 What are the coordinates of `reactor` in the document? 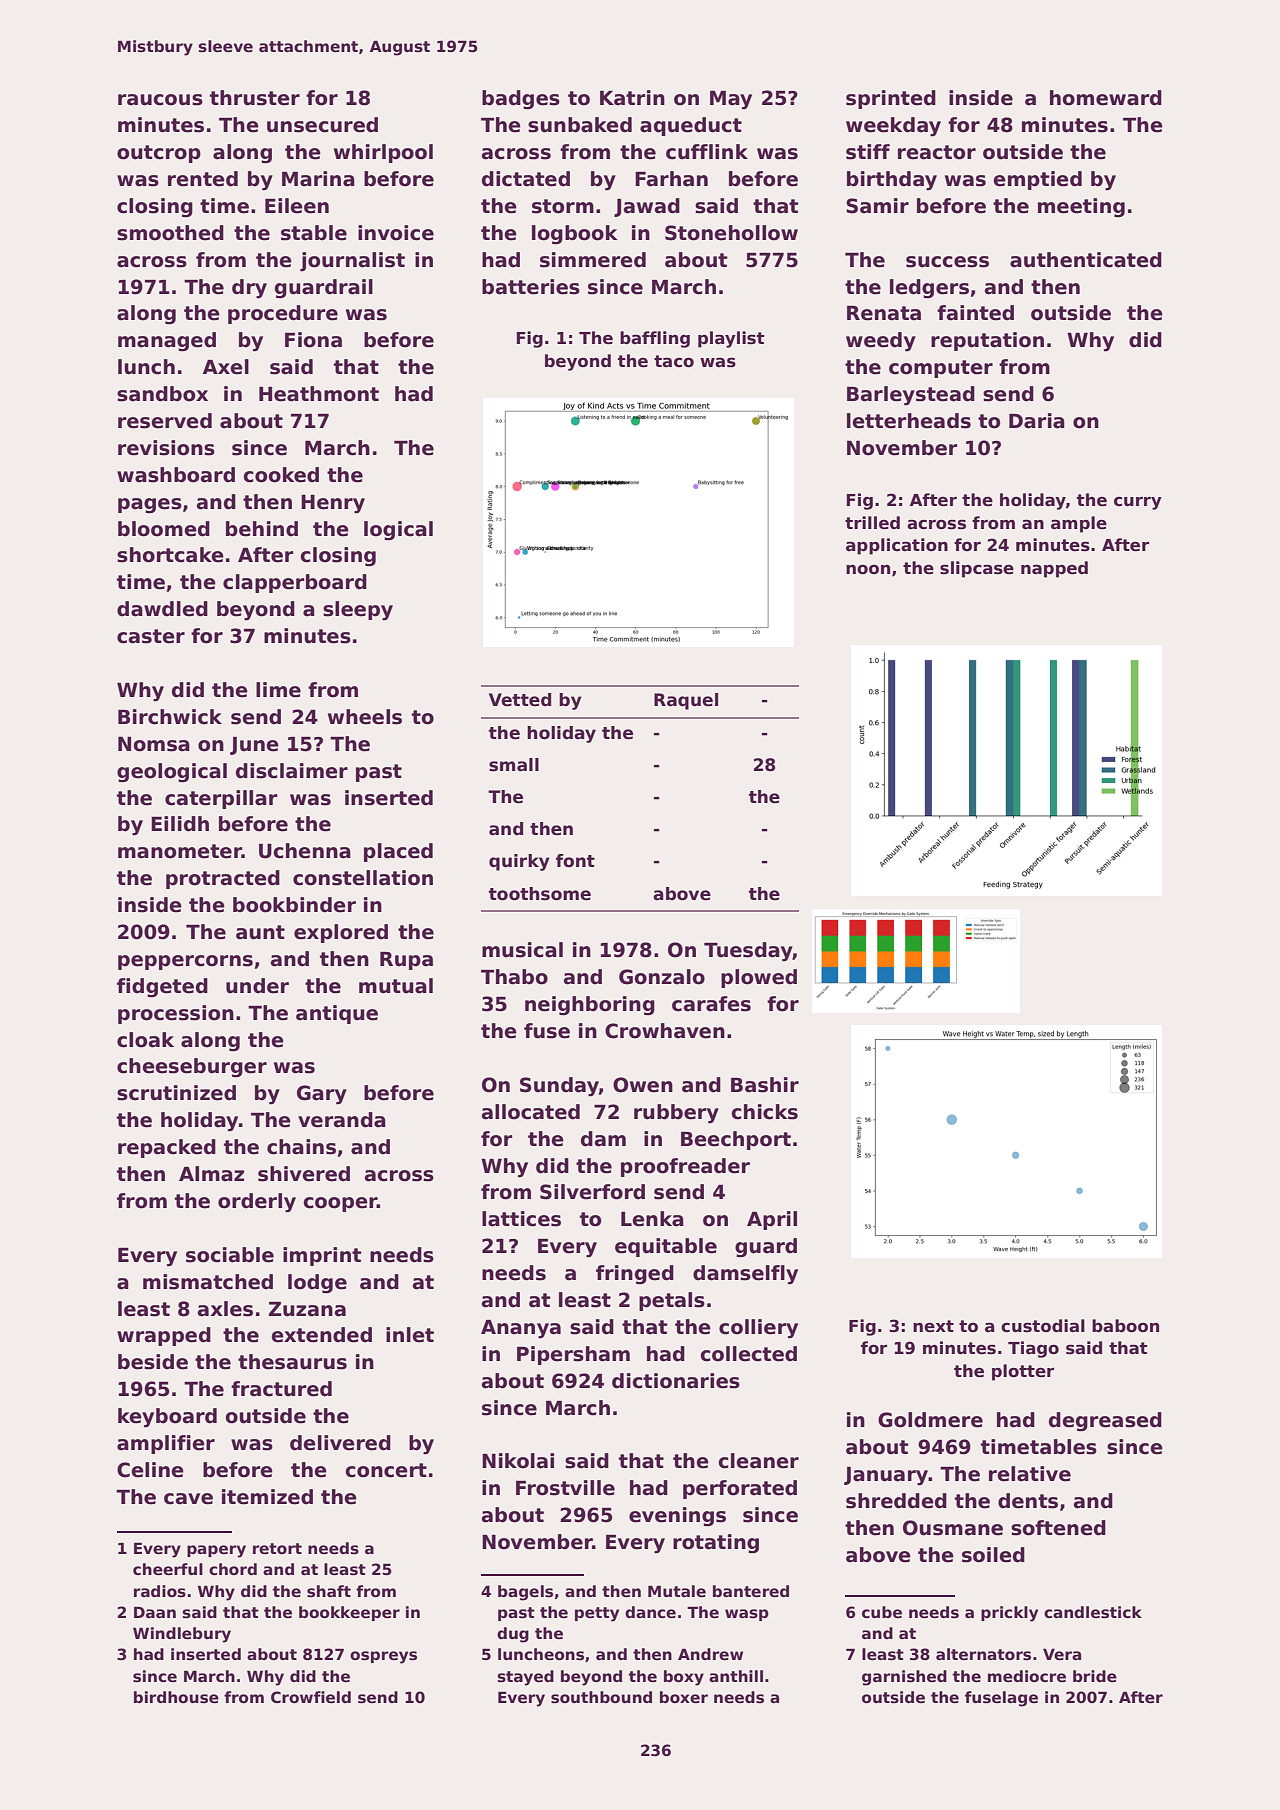 It's located at (937, 152).
